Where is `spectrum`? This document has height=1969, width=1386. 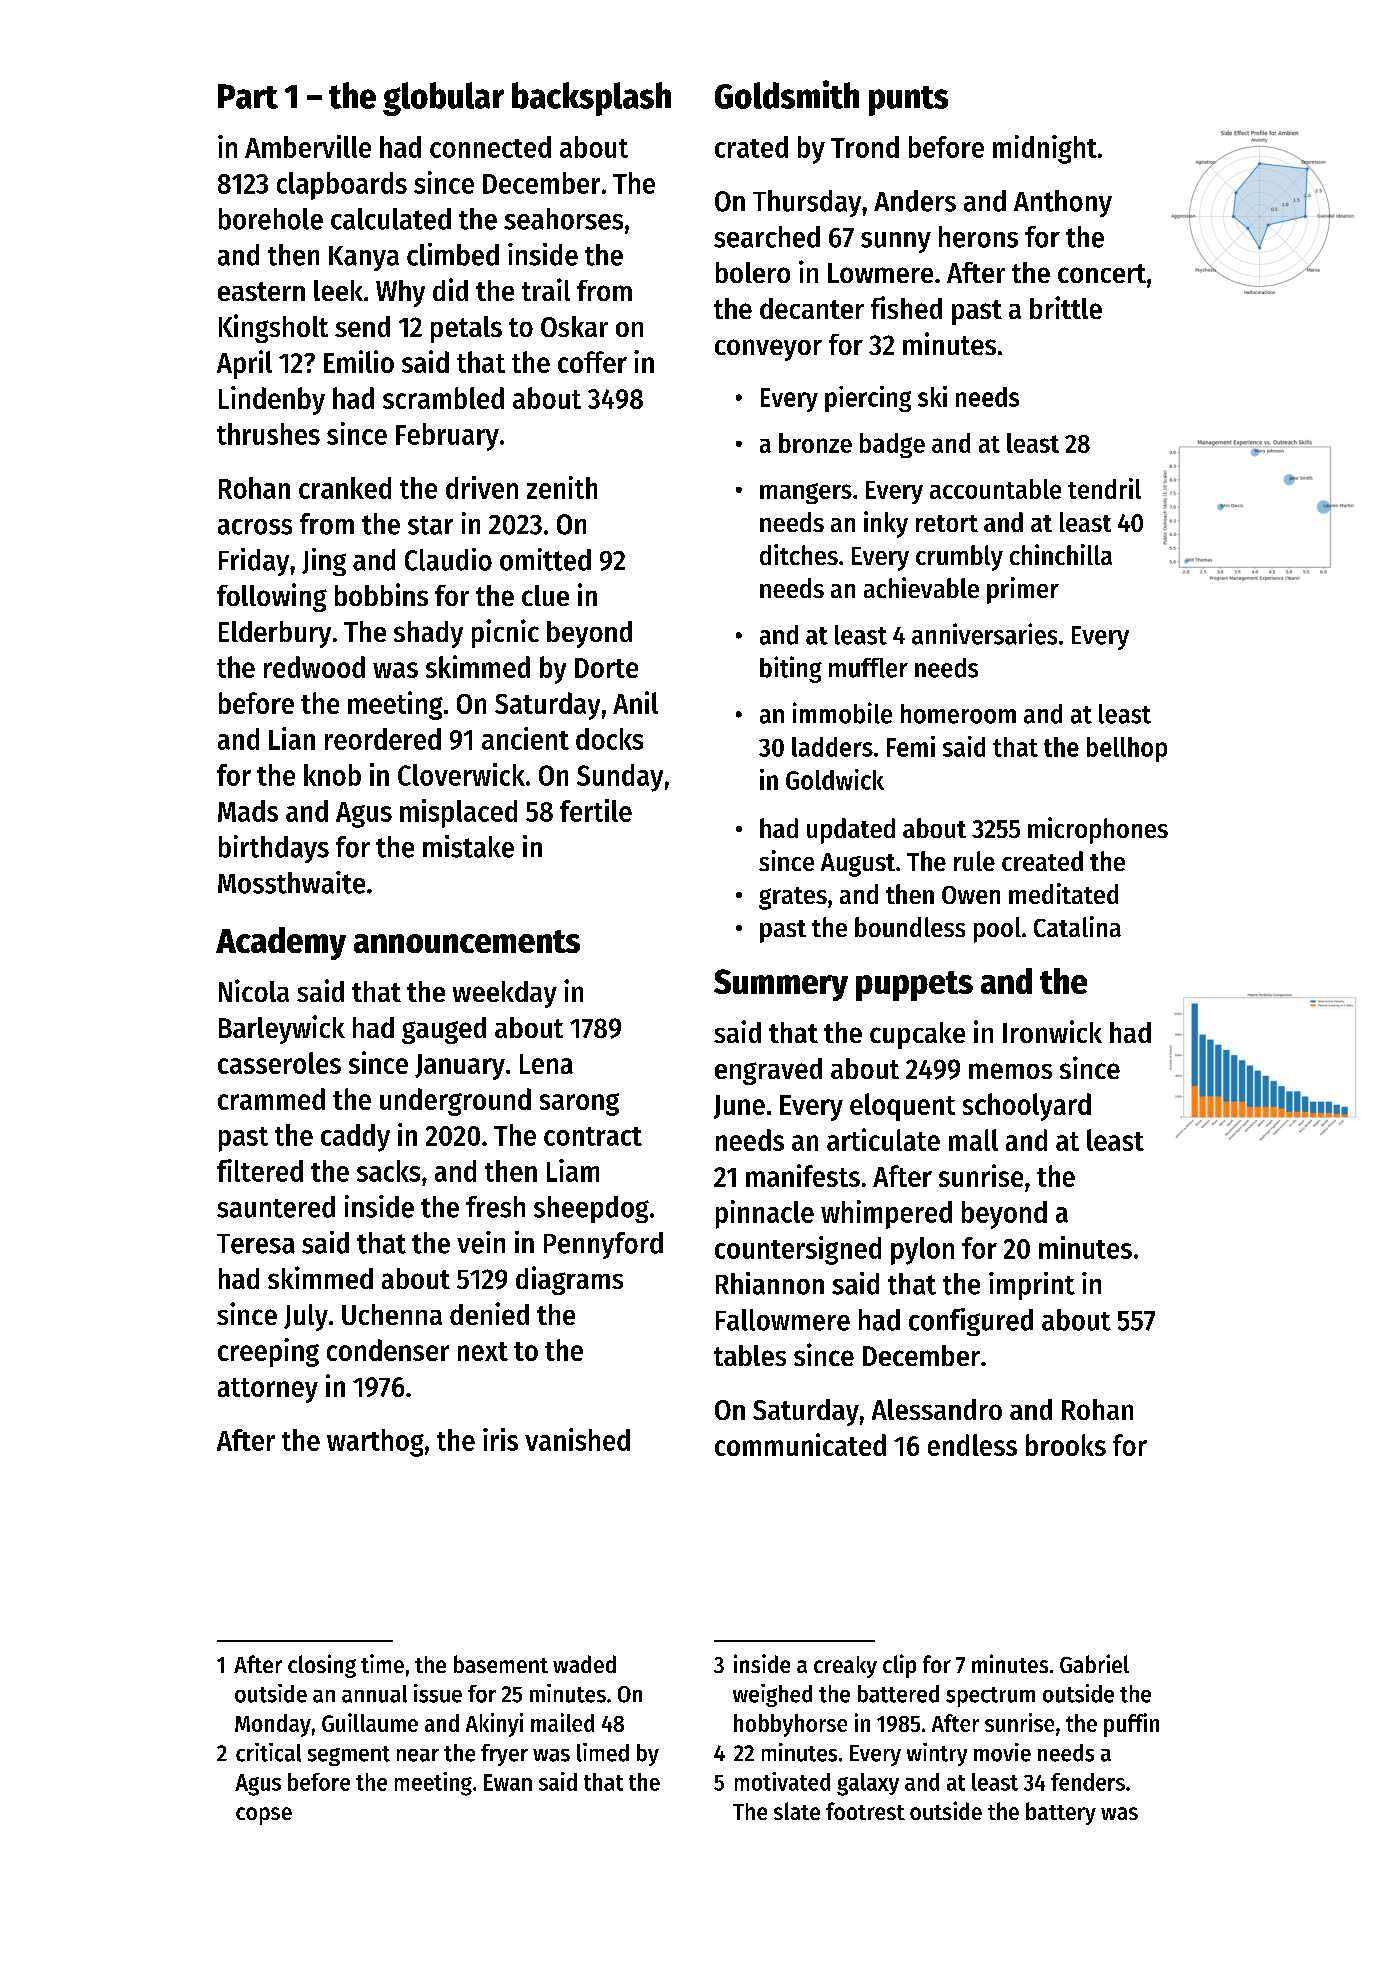 spectrum is located at coordinates (990, 1697).
